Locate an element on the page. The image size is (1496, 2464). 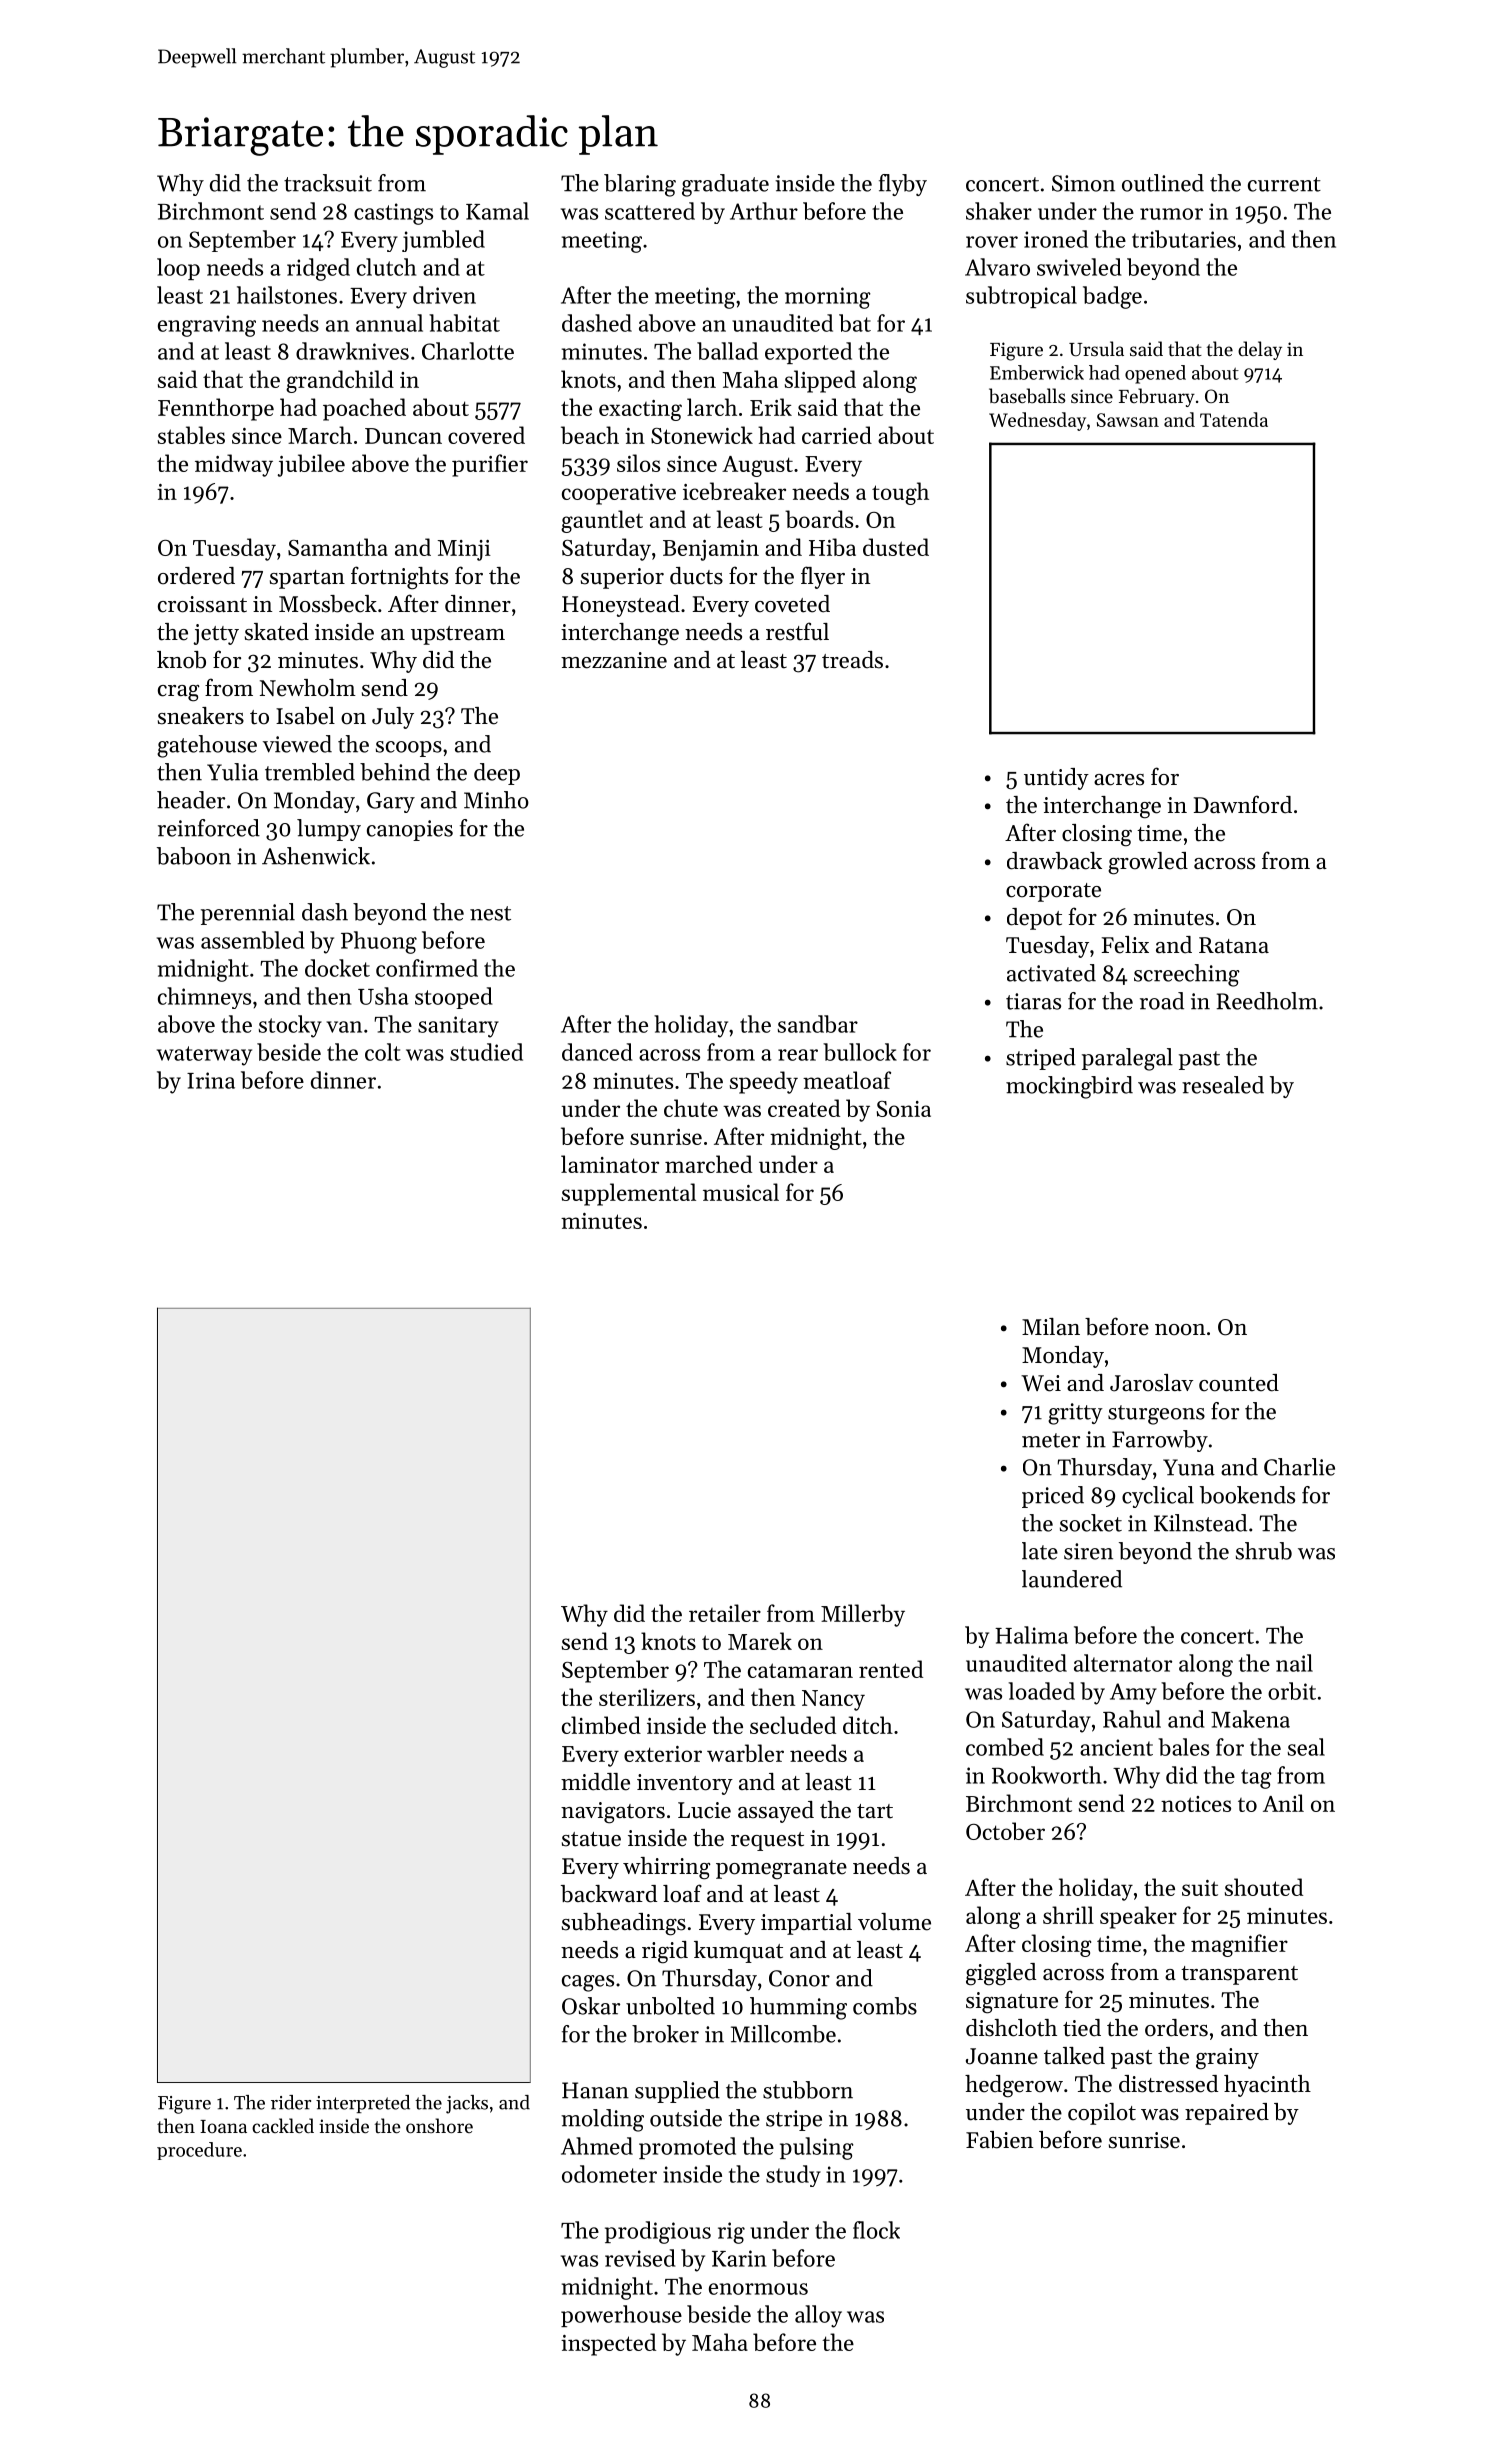
acres is located at coordinates (1119, 780).
